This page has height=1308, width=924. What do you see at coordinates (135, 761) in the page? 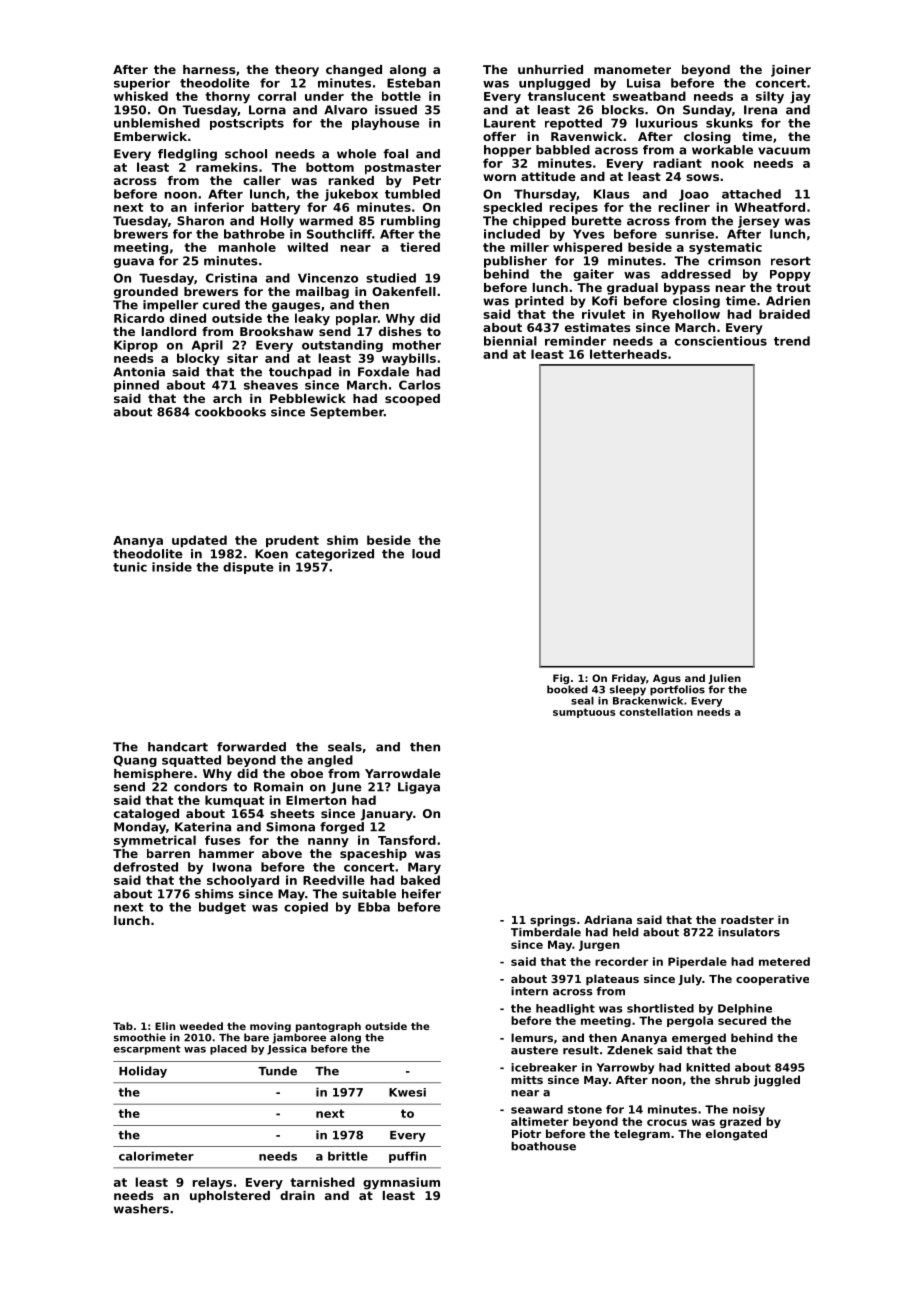
I see `Quang` at bounding box center [135, 761].
